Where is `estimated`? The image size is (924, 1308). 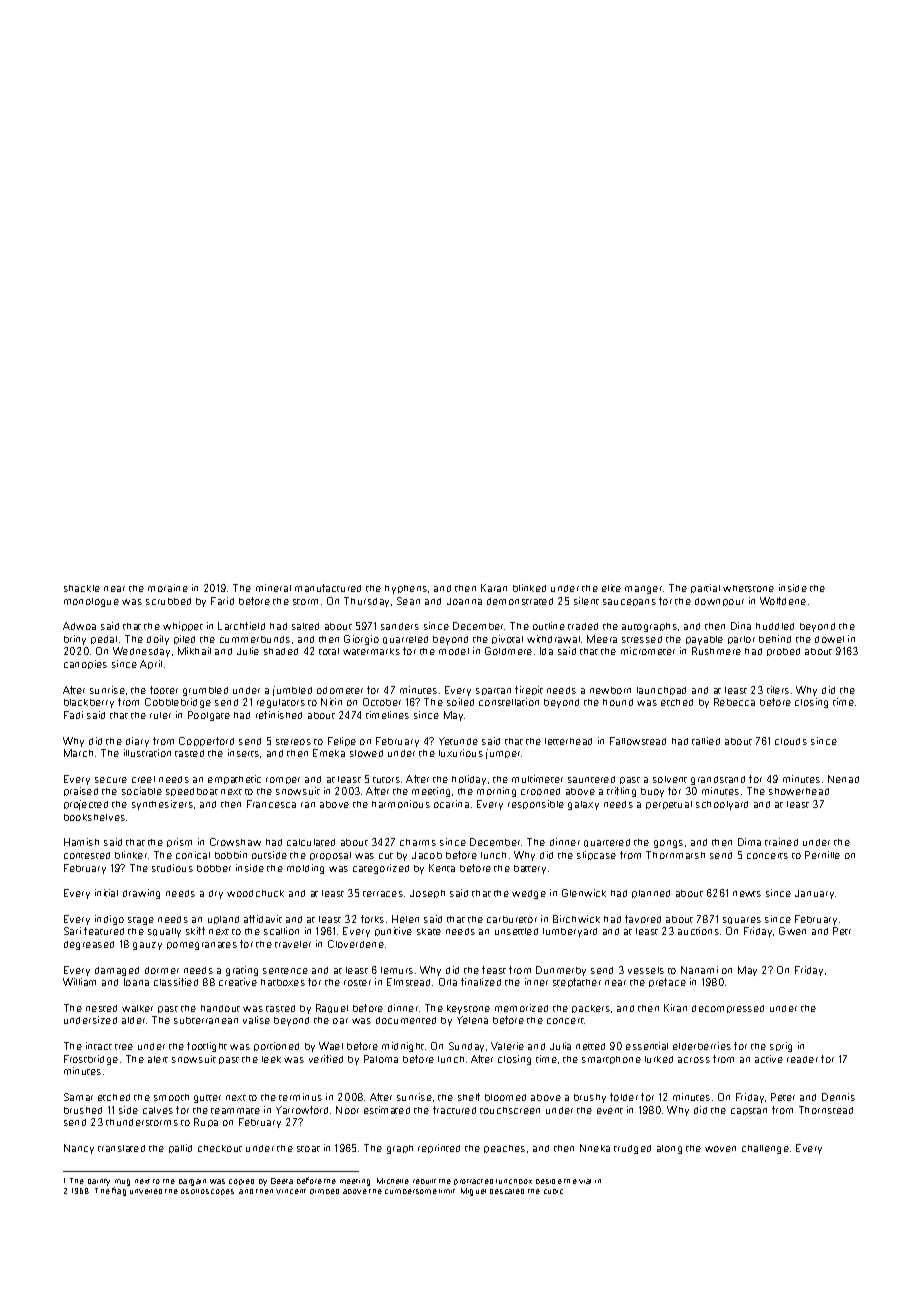
estimated is located at coordinates (387, 1110).
